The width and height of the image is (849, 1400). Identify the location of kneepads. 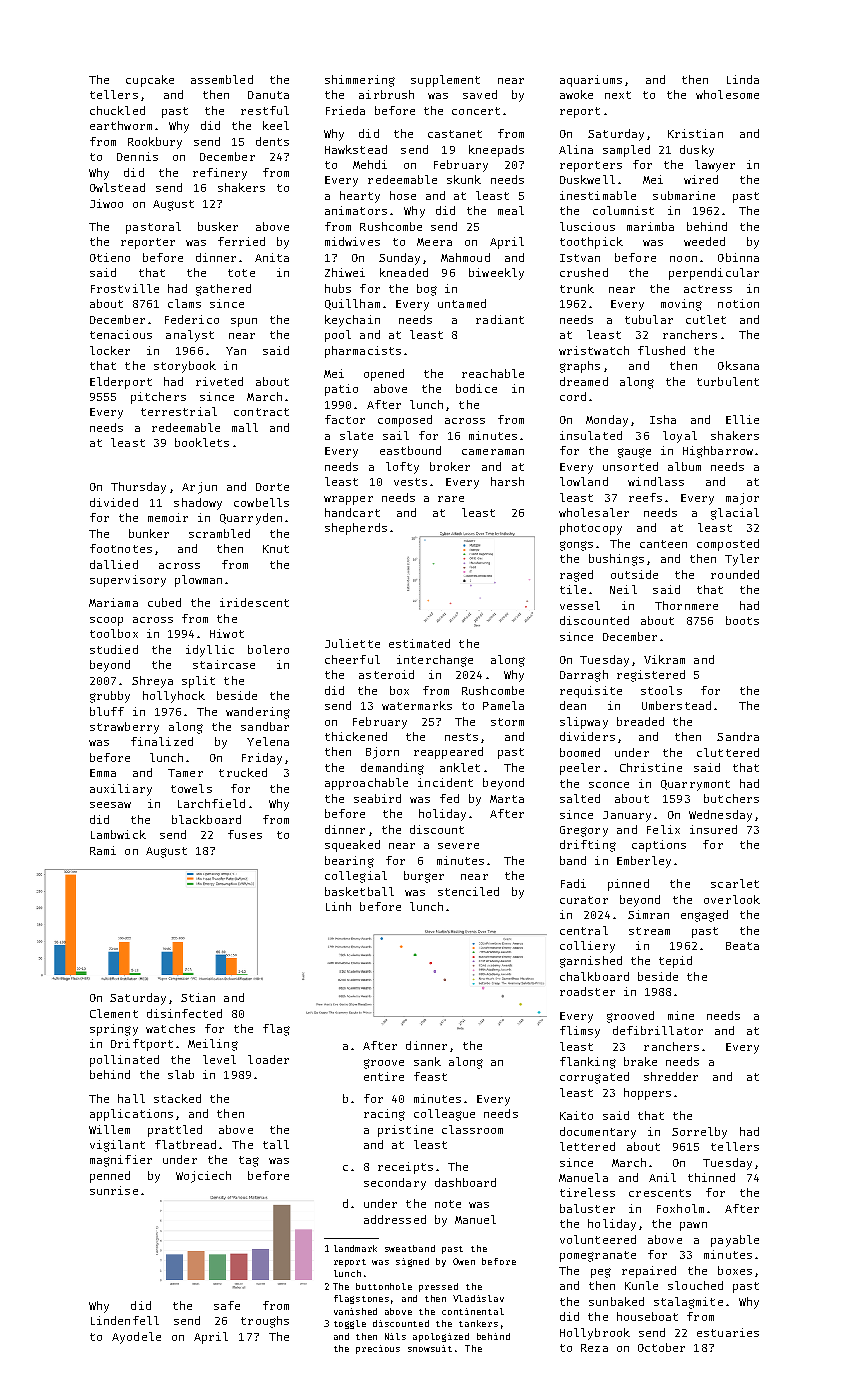
(496, 151).
